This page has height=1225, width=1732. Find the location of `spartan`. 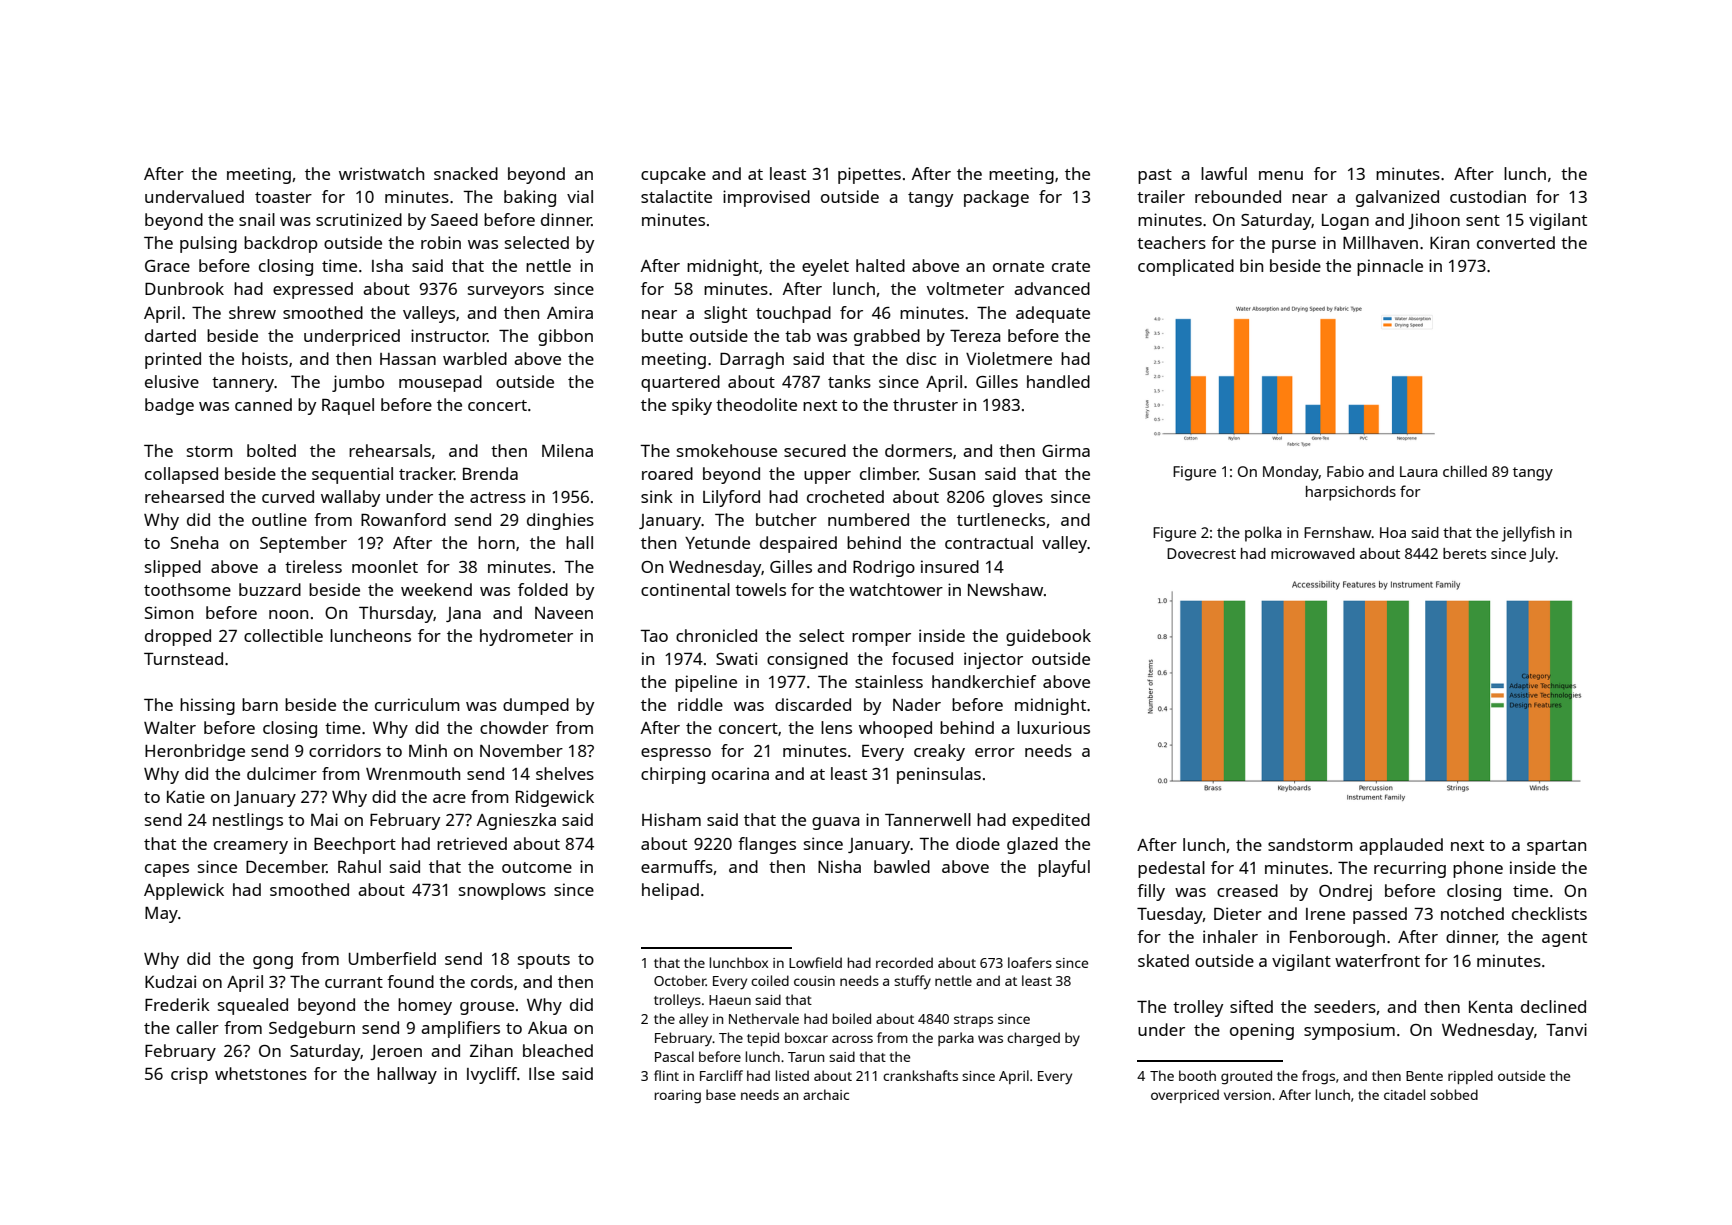

spartan is located at coordinates (1556, 847).
